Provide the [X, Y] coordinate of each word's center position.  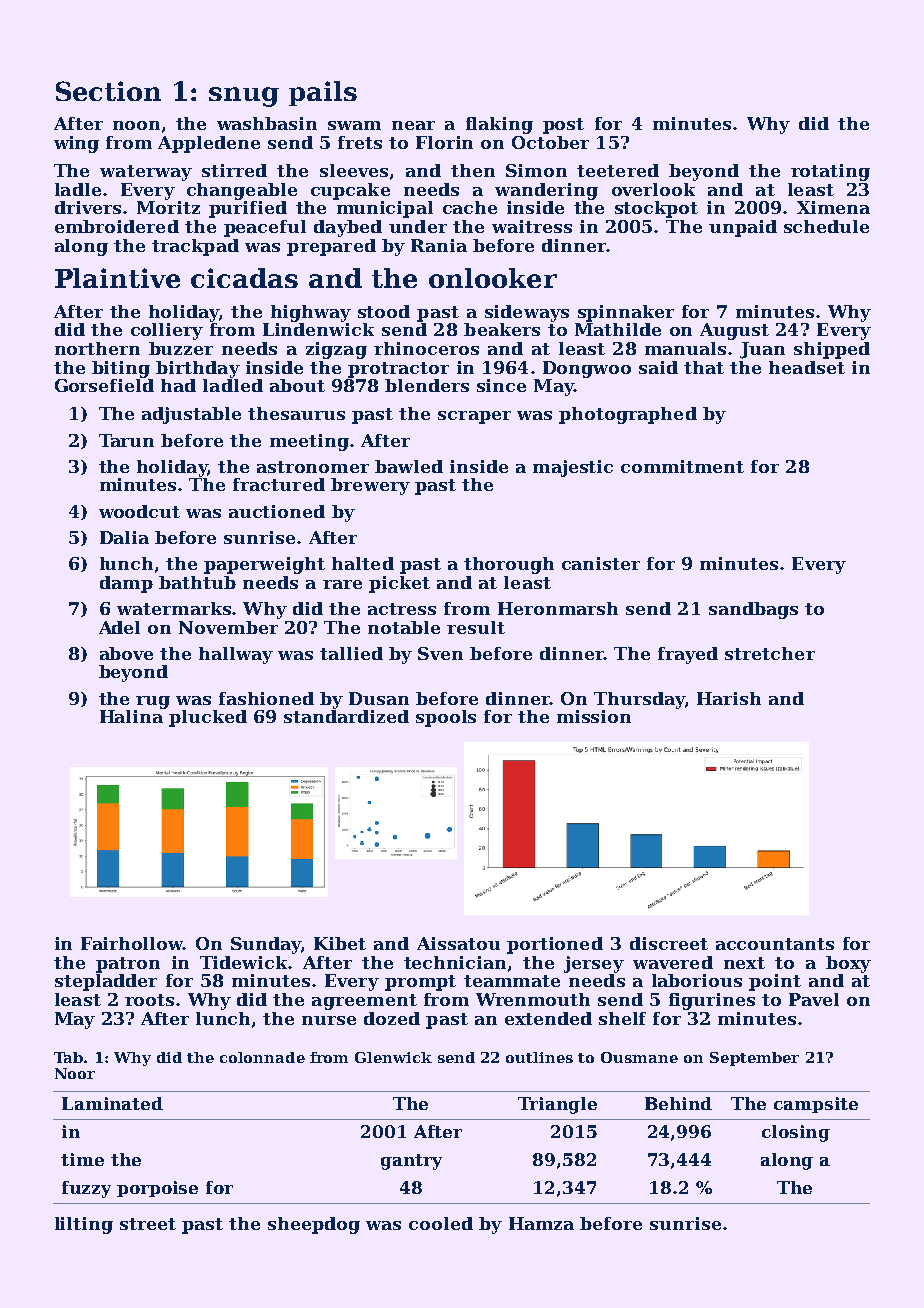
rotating [830, 172]
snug [244, 97]
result [476, 627]
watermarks [175, 608]
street [148, 1224]
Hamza [541, 1223]
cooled [441, 1223]
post [563, 126]
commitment [682, 466]
